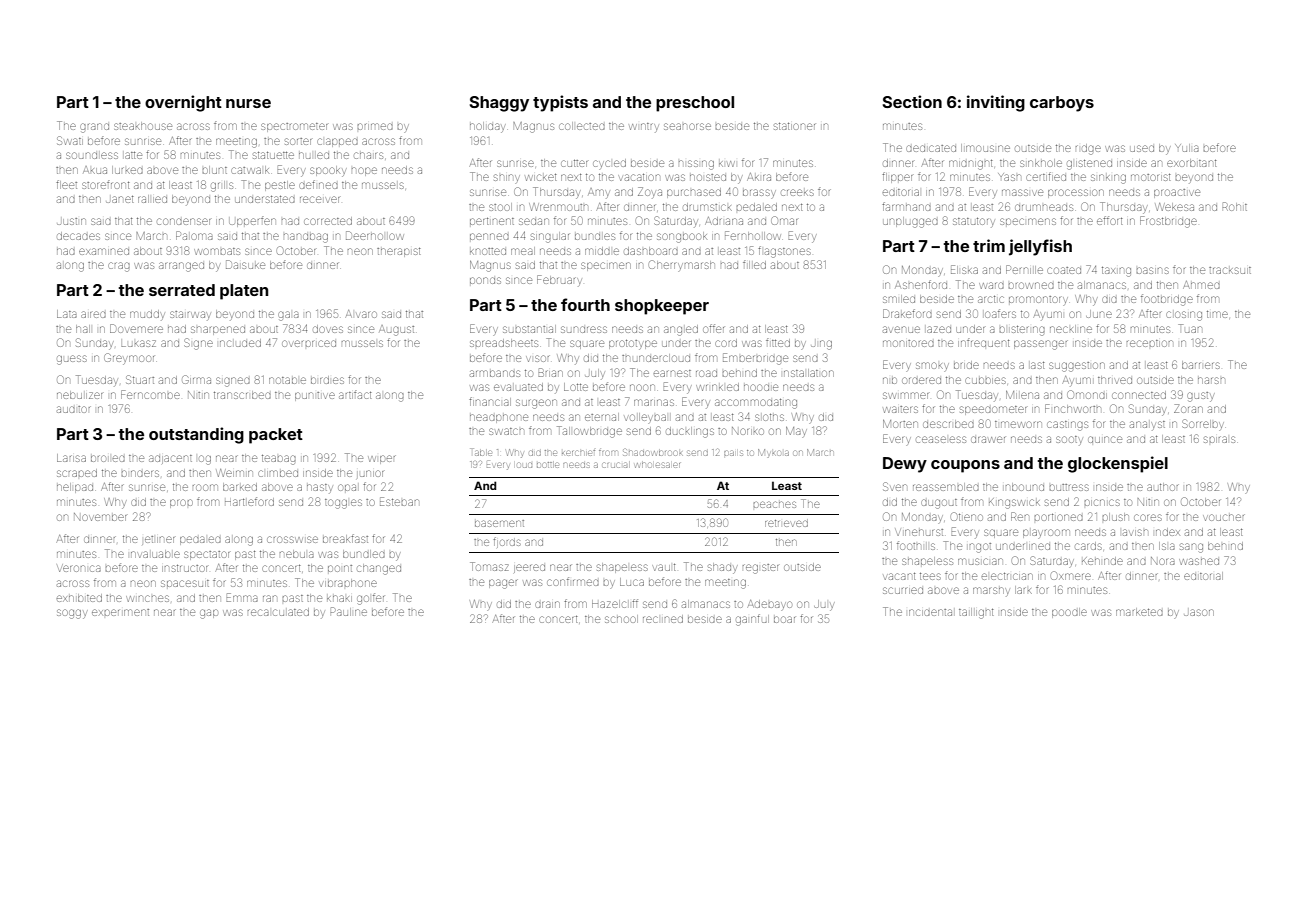 The width and height of the page is (1308, 924). Describe the element at coordinates (773, 453) in the page. I see `Mykola` at that location.
